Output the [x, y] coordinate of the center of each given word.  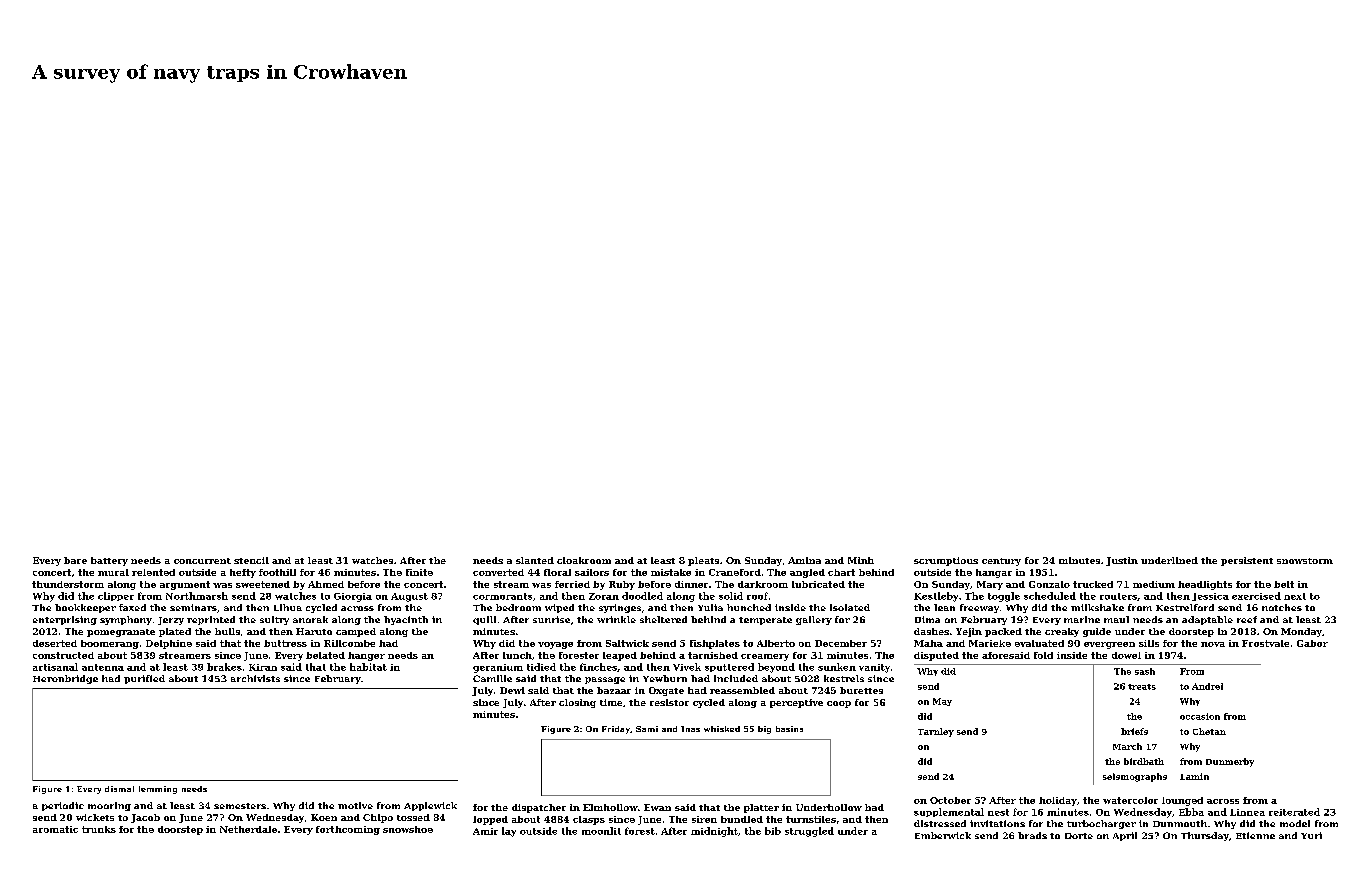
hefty [243, 573]
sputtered [729, 667]
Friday [616, 730]
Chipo [378, 818]
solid [731, 596]
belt [1284, 584]
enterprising [65, 620]
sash [1145, 671]
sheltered [663, 619]
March [1127, 746]
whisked [722, 729]
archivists [255, 678]
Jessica [1210, 597]
